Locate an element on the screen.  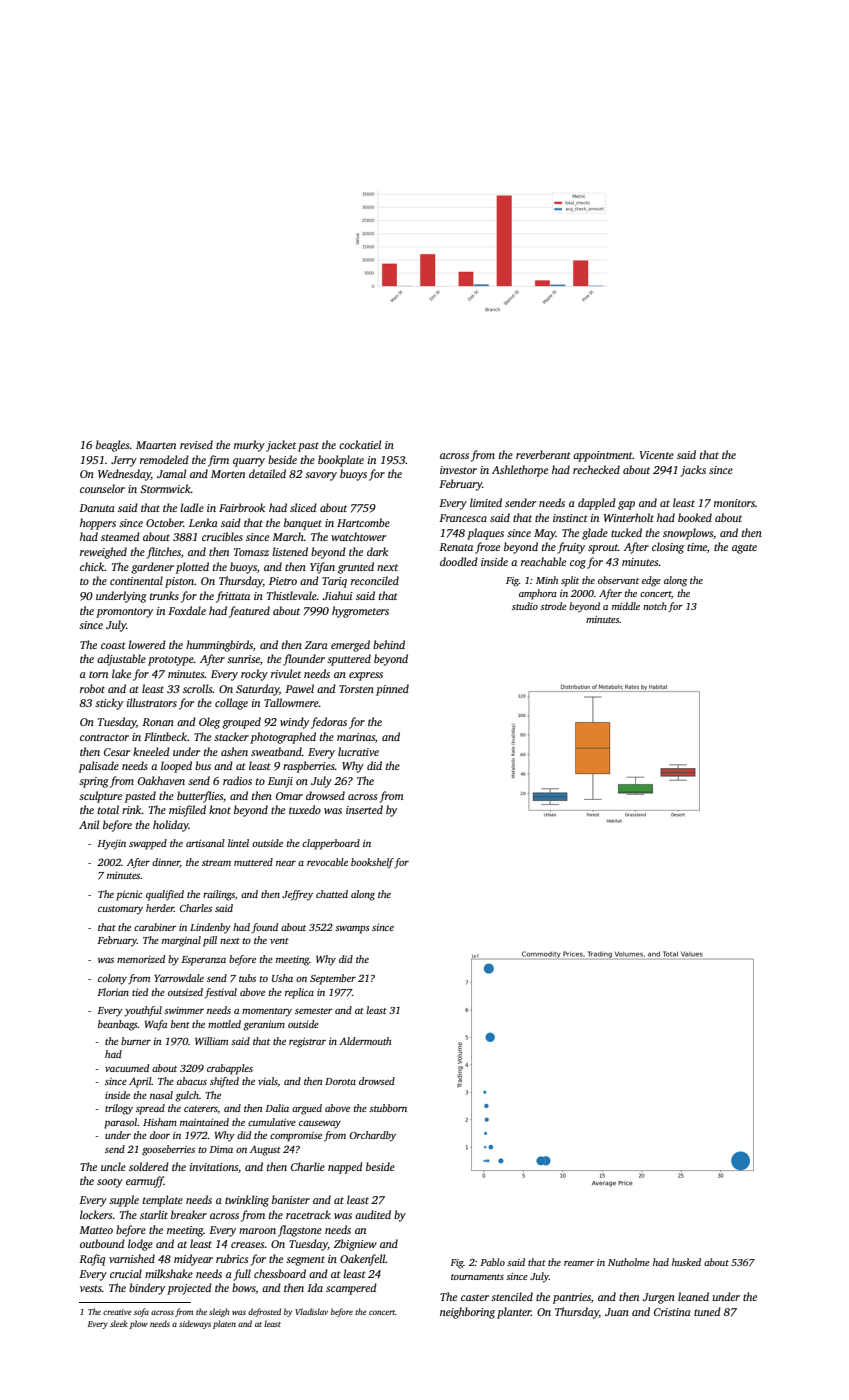
cockatiel is located at coordinates (360, 444).
